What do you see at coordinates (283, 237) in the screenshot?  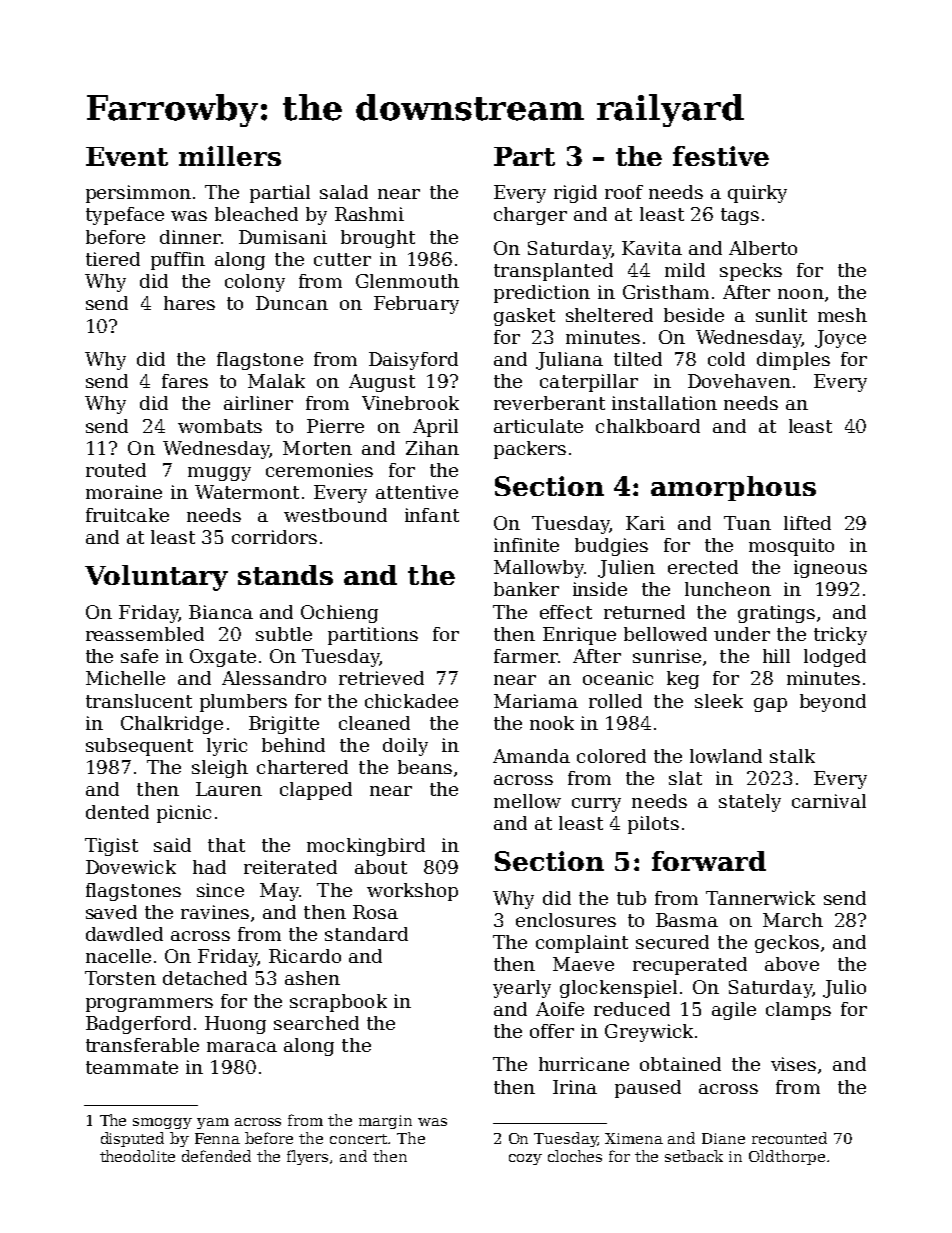 I see `Dumisani` at bounding box center [283, 237].
